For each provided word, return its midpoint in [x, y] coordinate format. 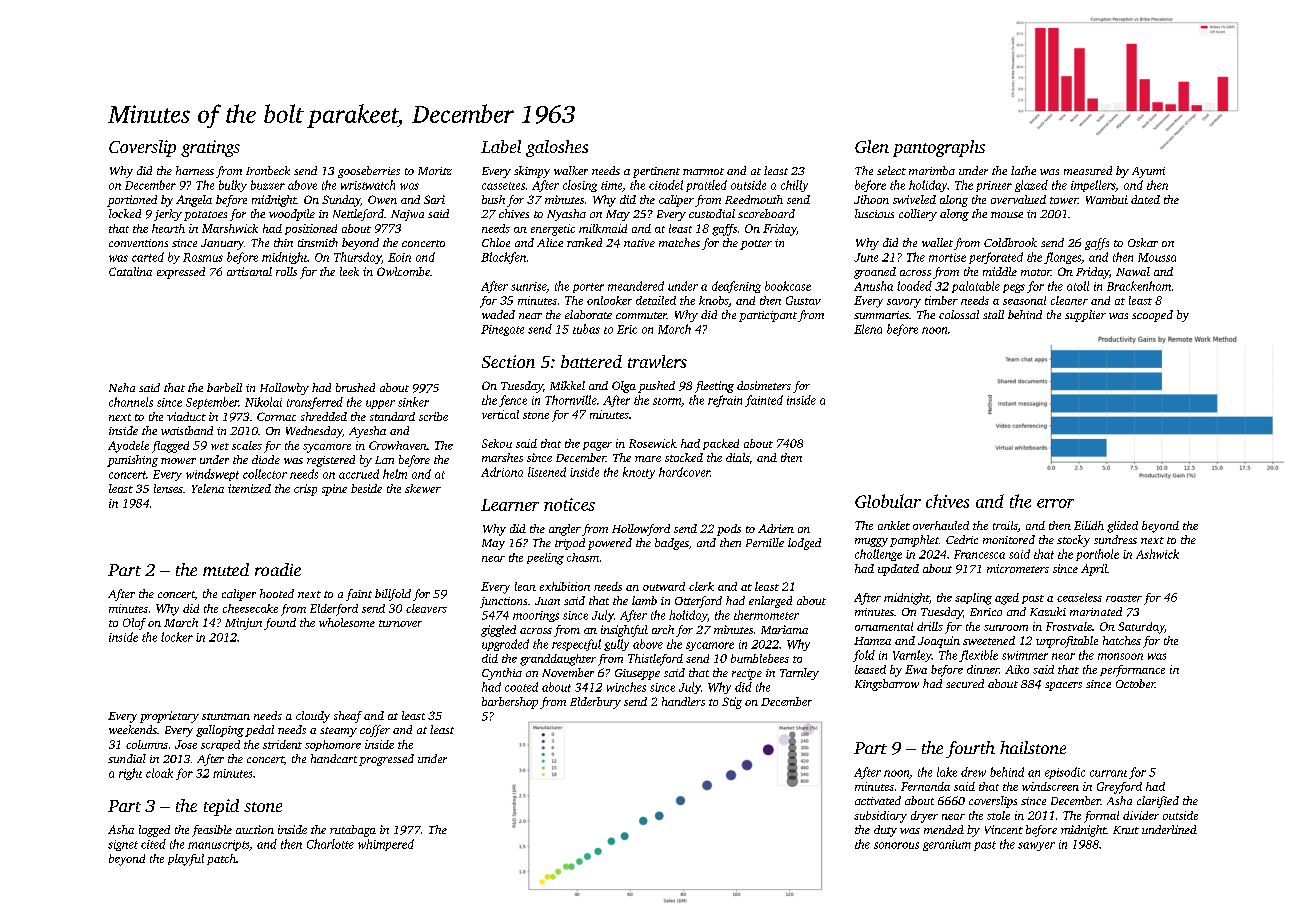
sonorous [896, 845]
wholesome [347, 622]
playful [186, 860]
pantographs [939, 148]
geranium [947, 845]
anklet [894, 525]
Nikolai [263, 402]
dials [737, 457]
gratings [210, 148]
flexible [978, 656]
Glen [872, 146]
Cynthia [502, 674]
